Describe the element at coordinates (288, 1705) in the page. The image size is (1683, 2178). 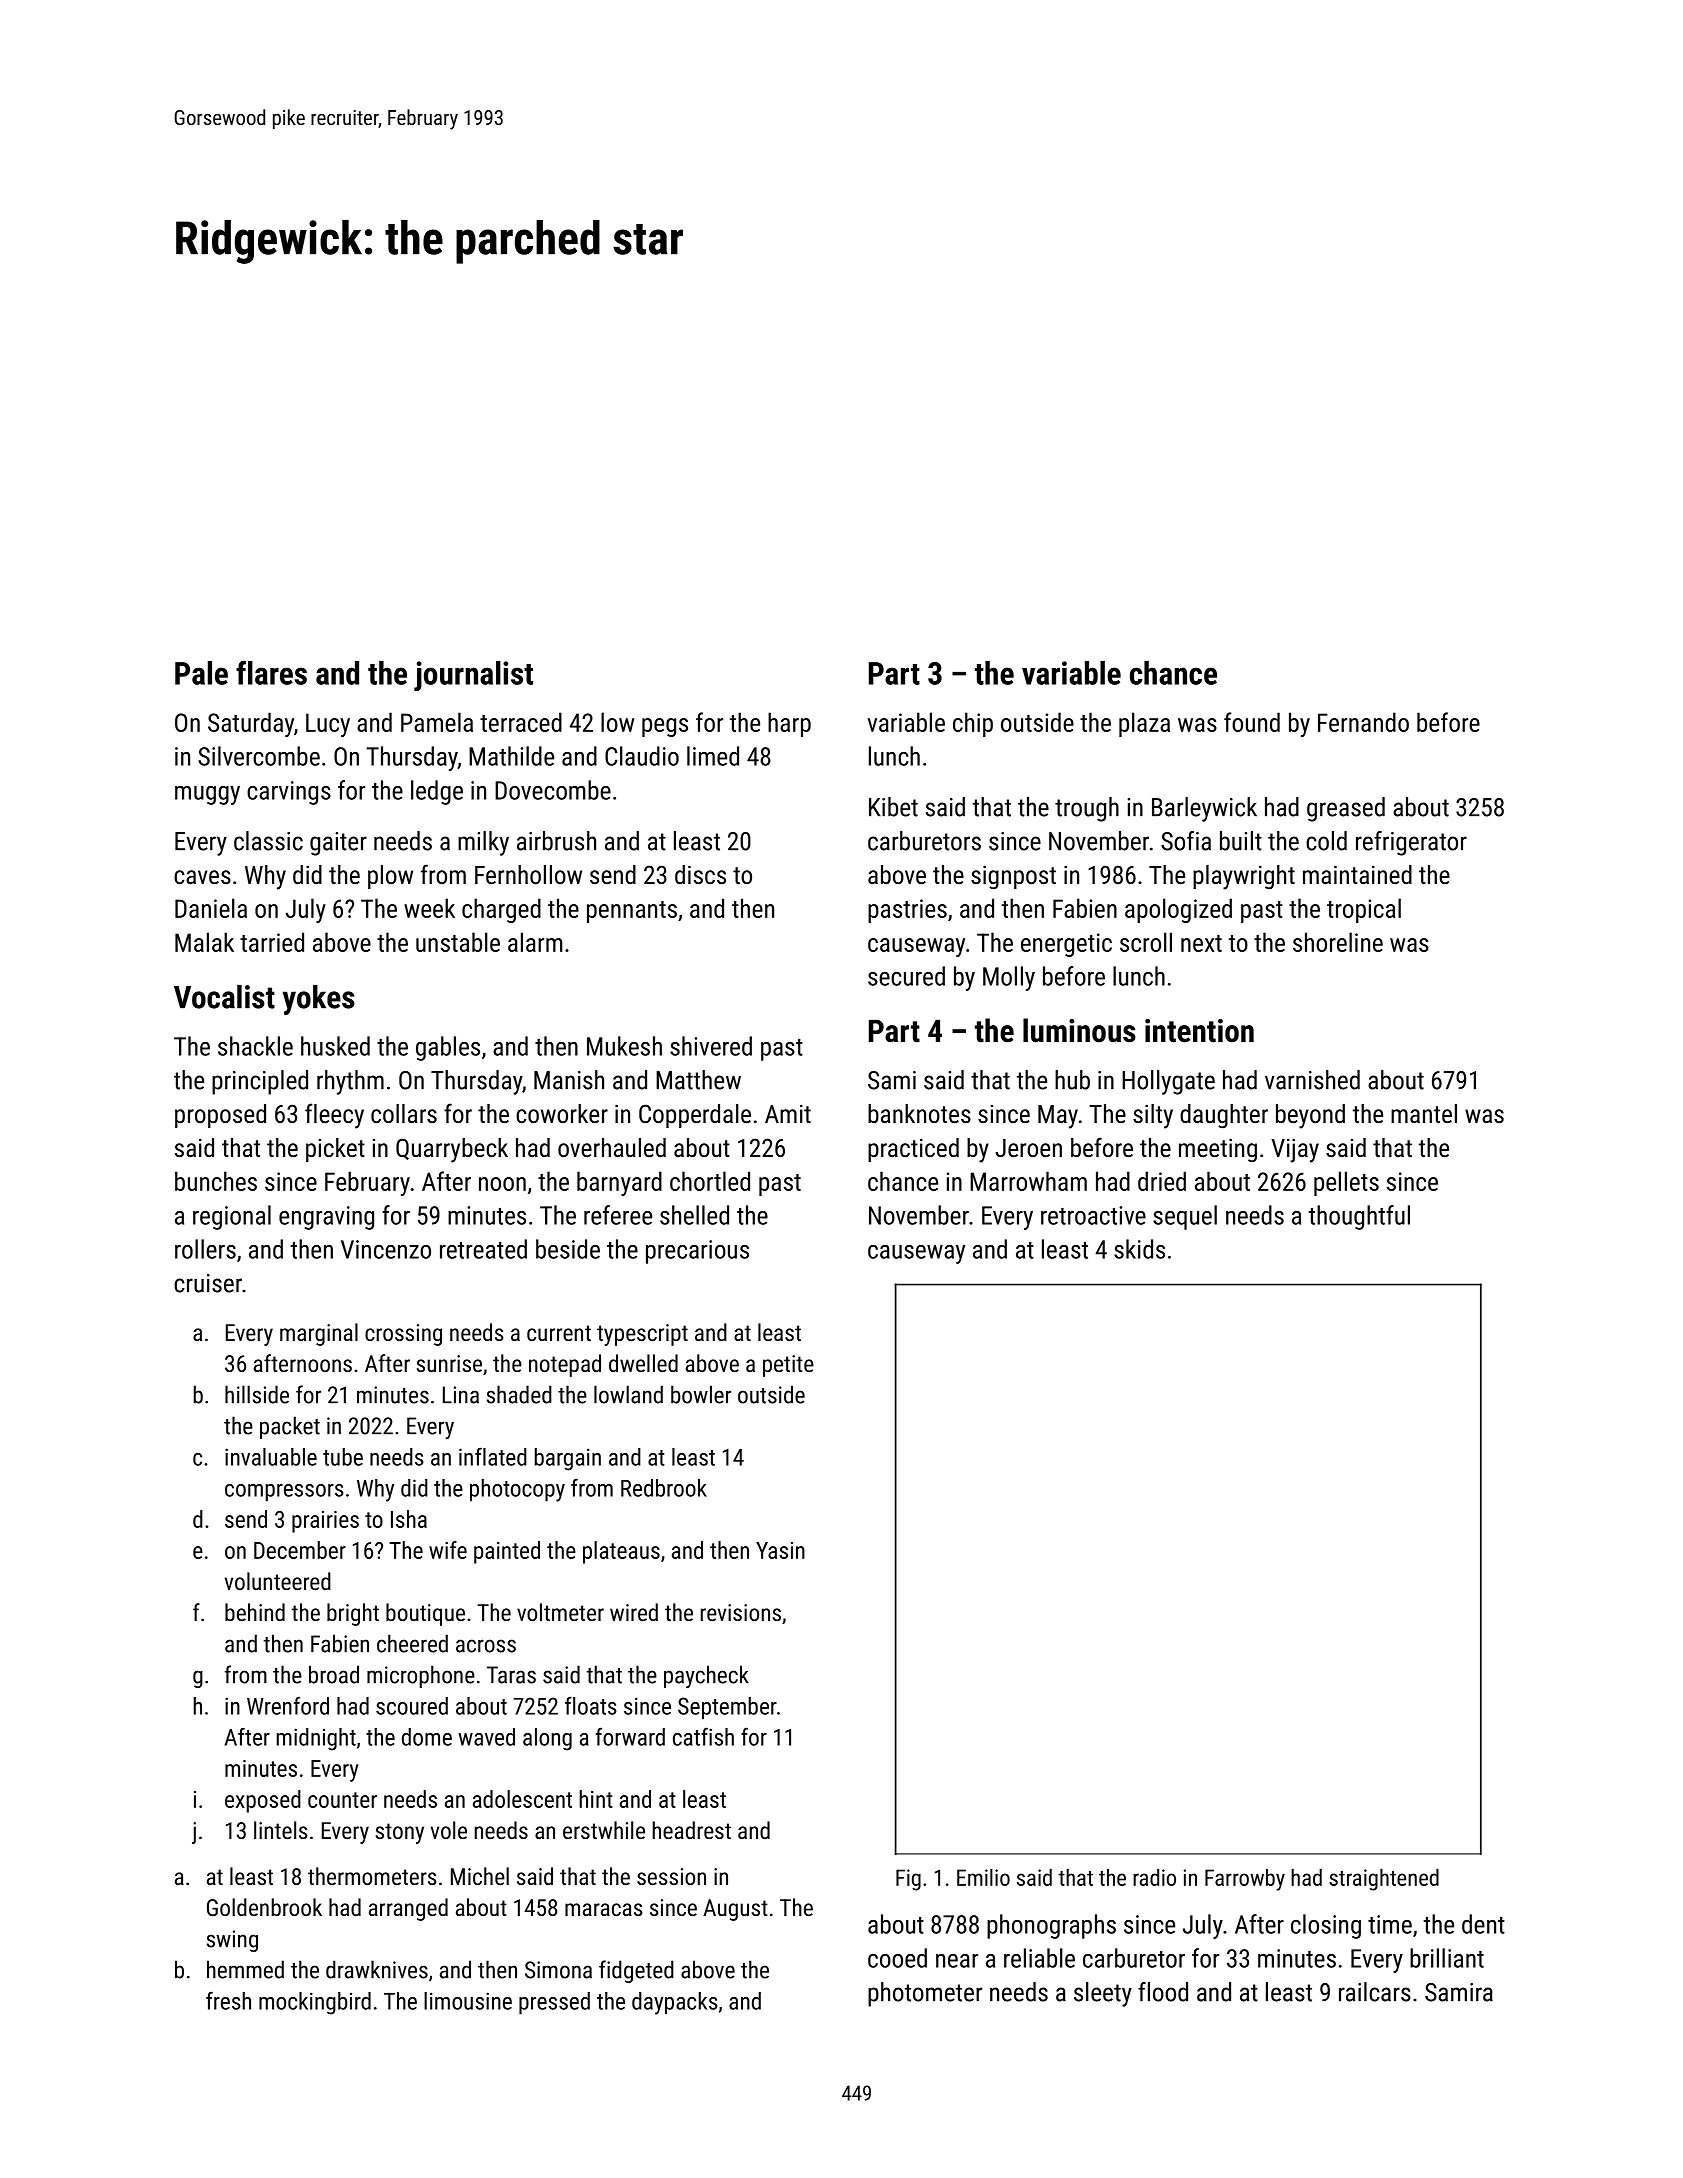
I see `Wrenford` at that location.
